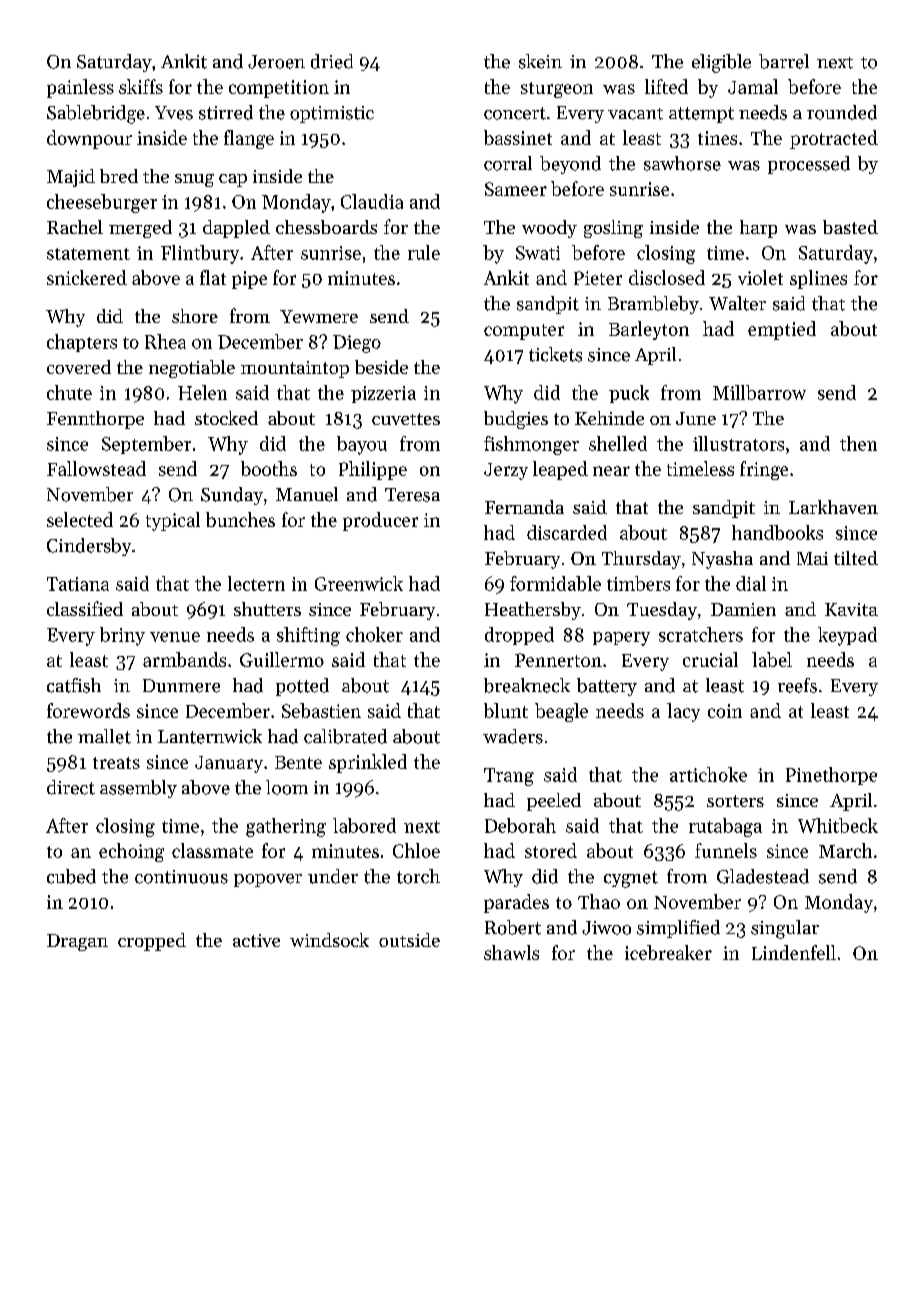 The image size is (924, 1314). I want to click on Fennthorpe, so click(95, 420).
